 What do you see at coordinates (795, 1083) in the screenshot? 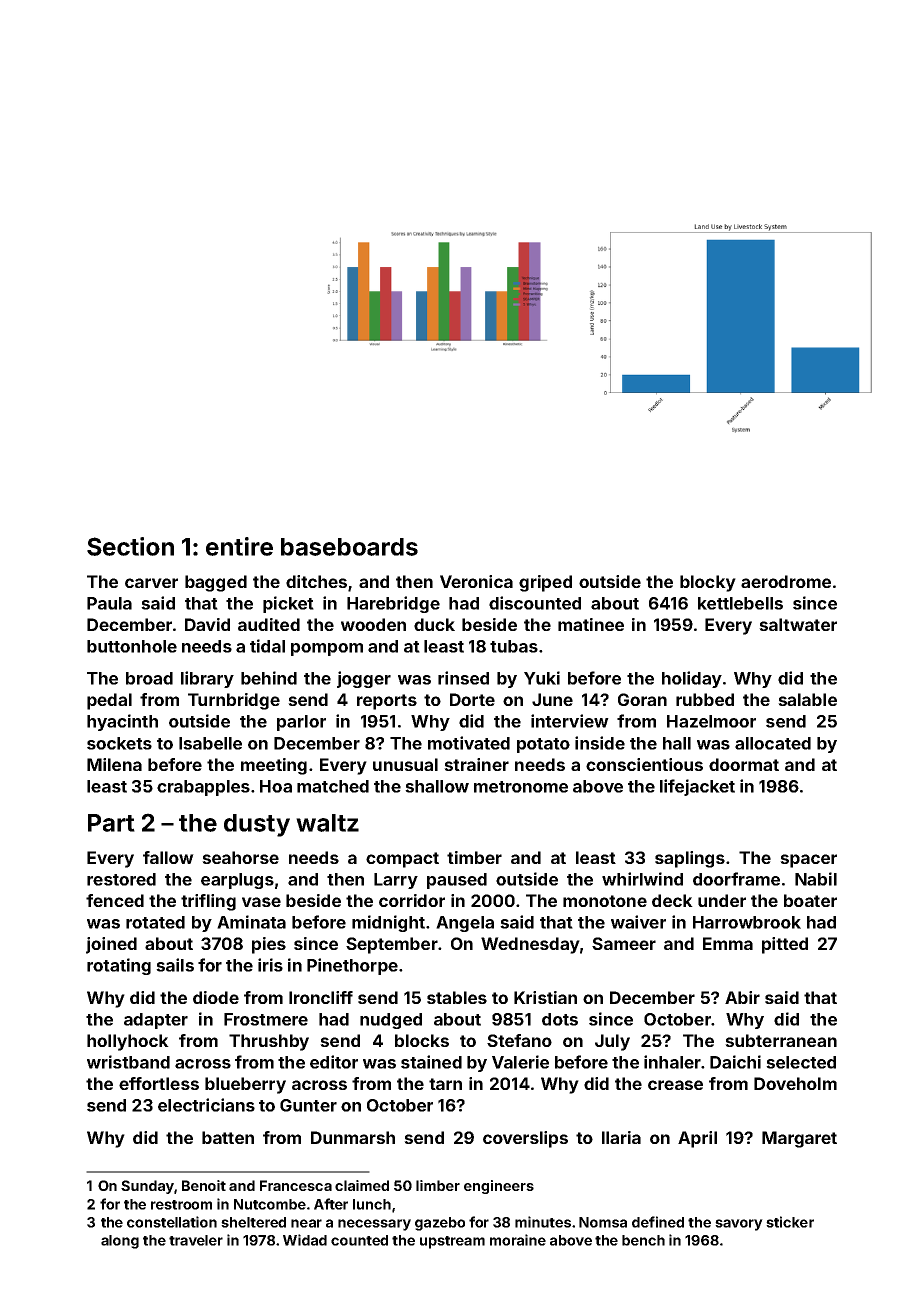
I see `Doveholm` at bounding box center [795, 1083].
